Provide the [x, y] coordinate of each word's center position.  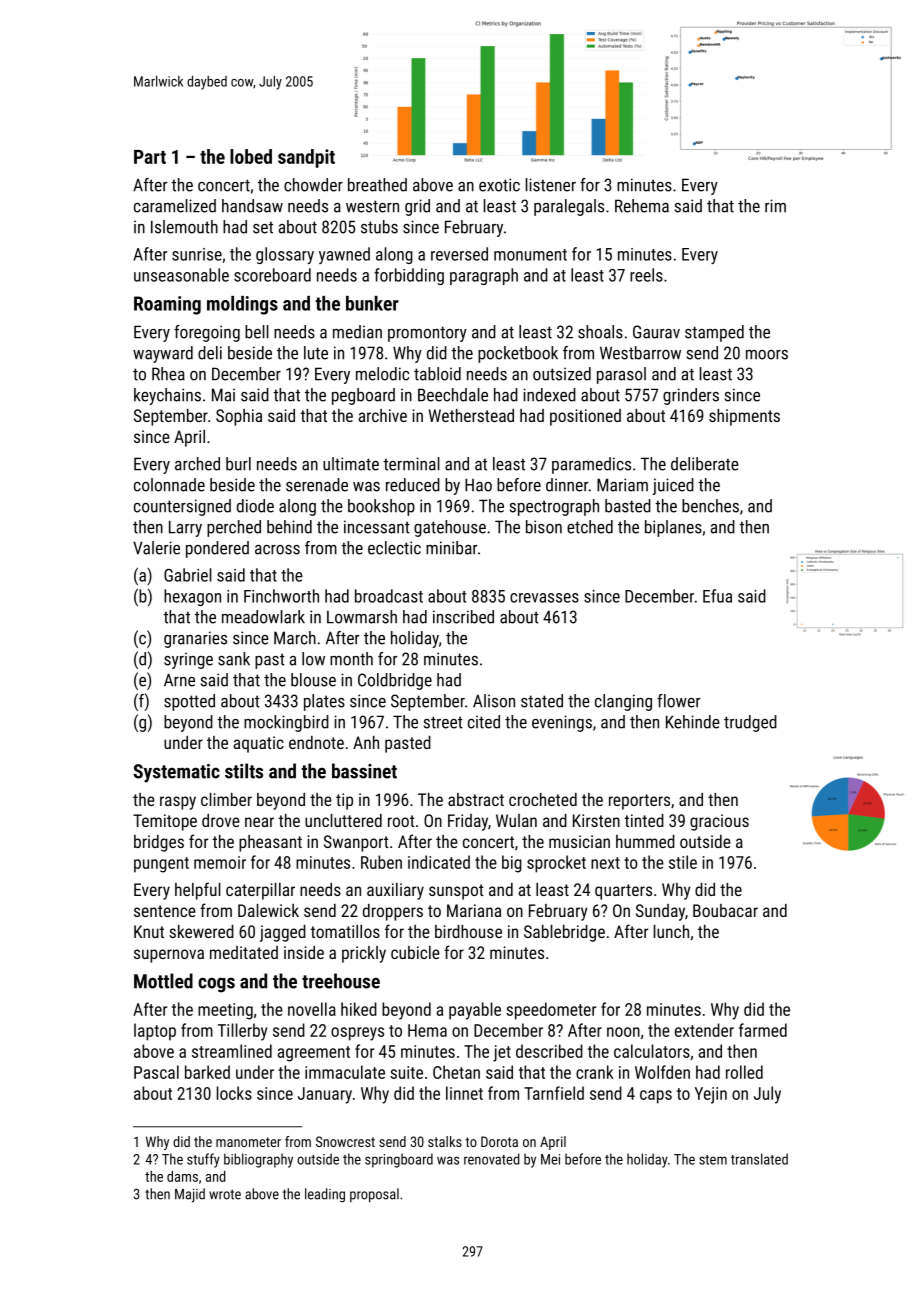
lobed [251, 156]
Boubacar [725, 910]
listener [551, 185]
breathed [377, 185]
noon [623, 1032]
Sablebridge [564, 933]
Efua [717, 596]
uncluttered [343, 820]
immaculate [345, 1072]
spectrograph [554, 507]
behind [289, 527]
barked [207, 1072]
